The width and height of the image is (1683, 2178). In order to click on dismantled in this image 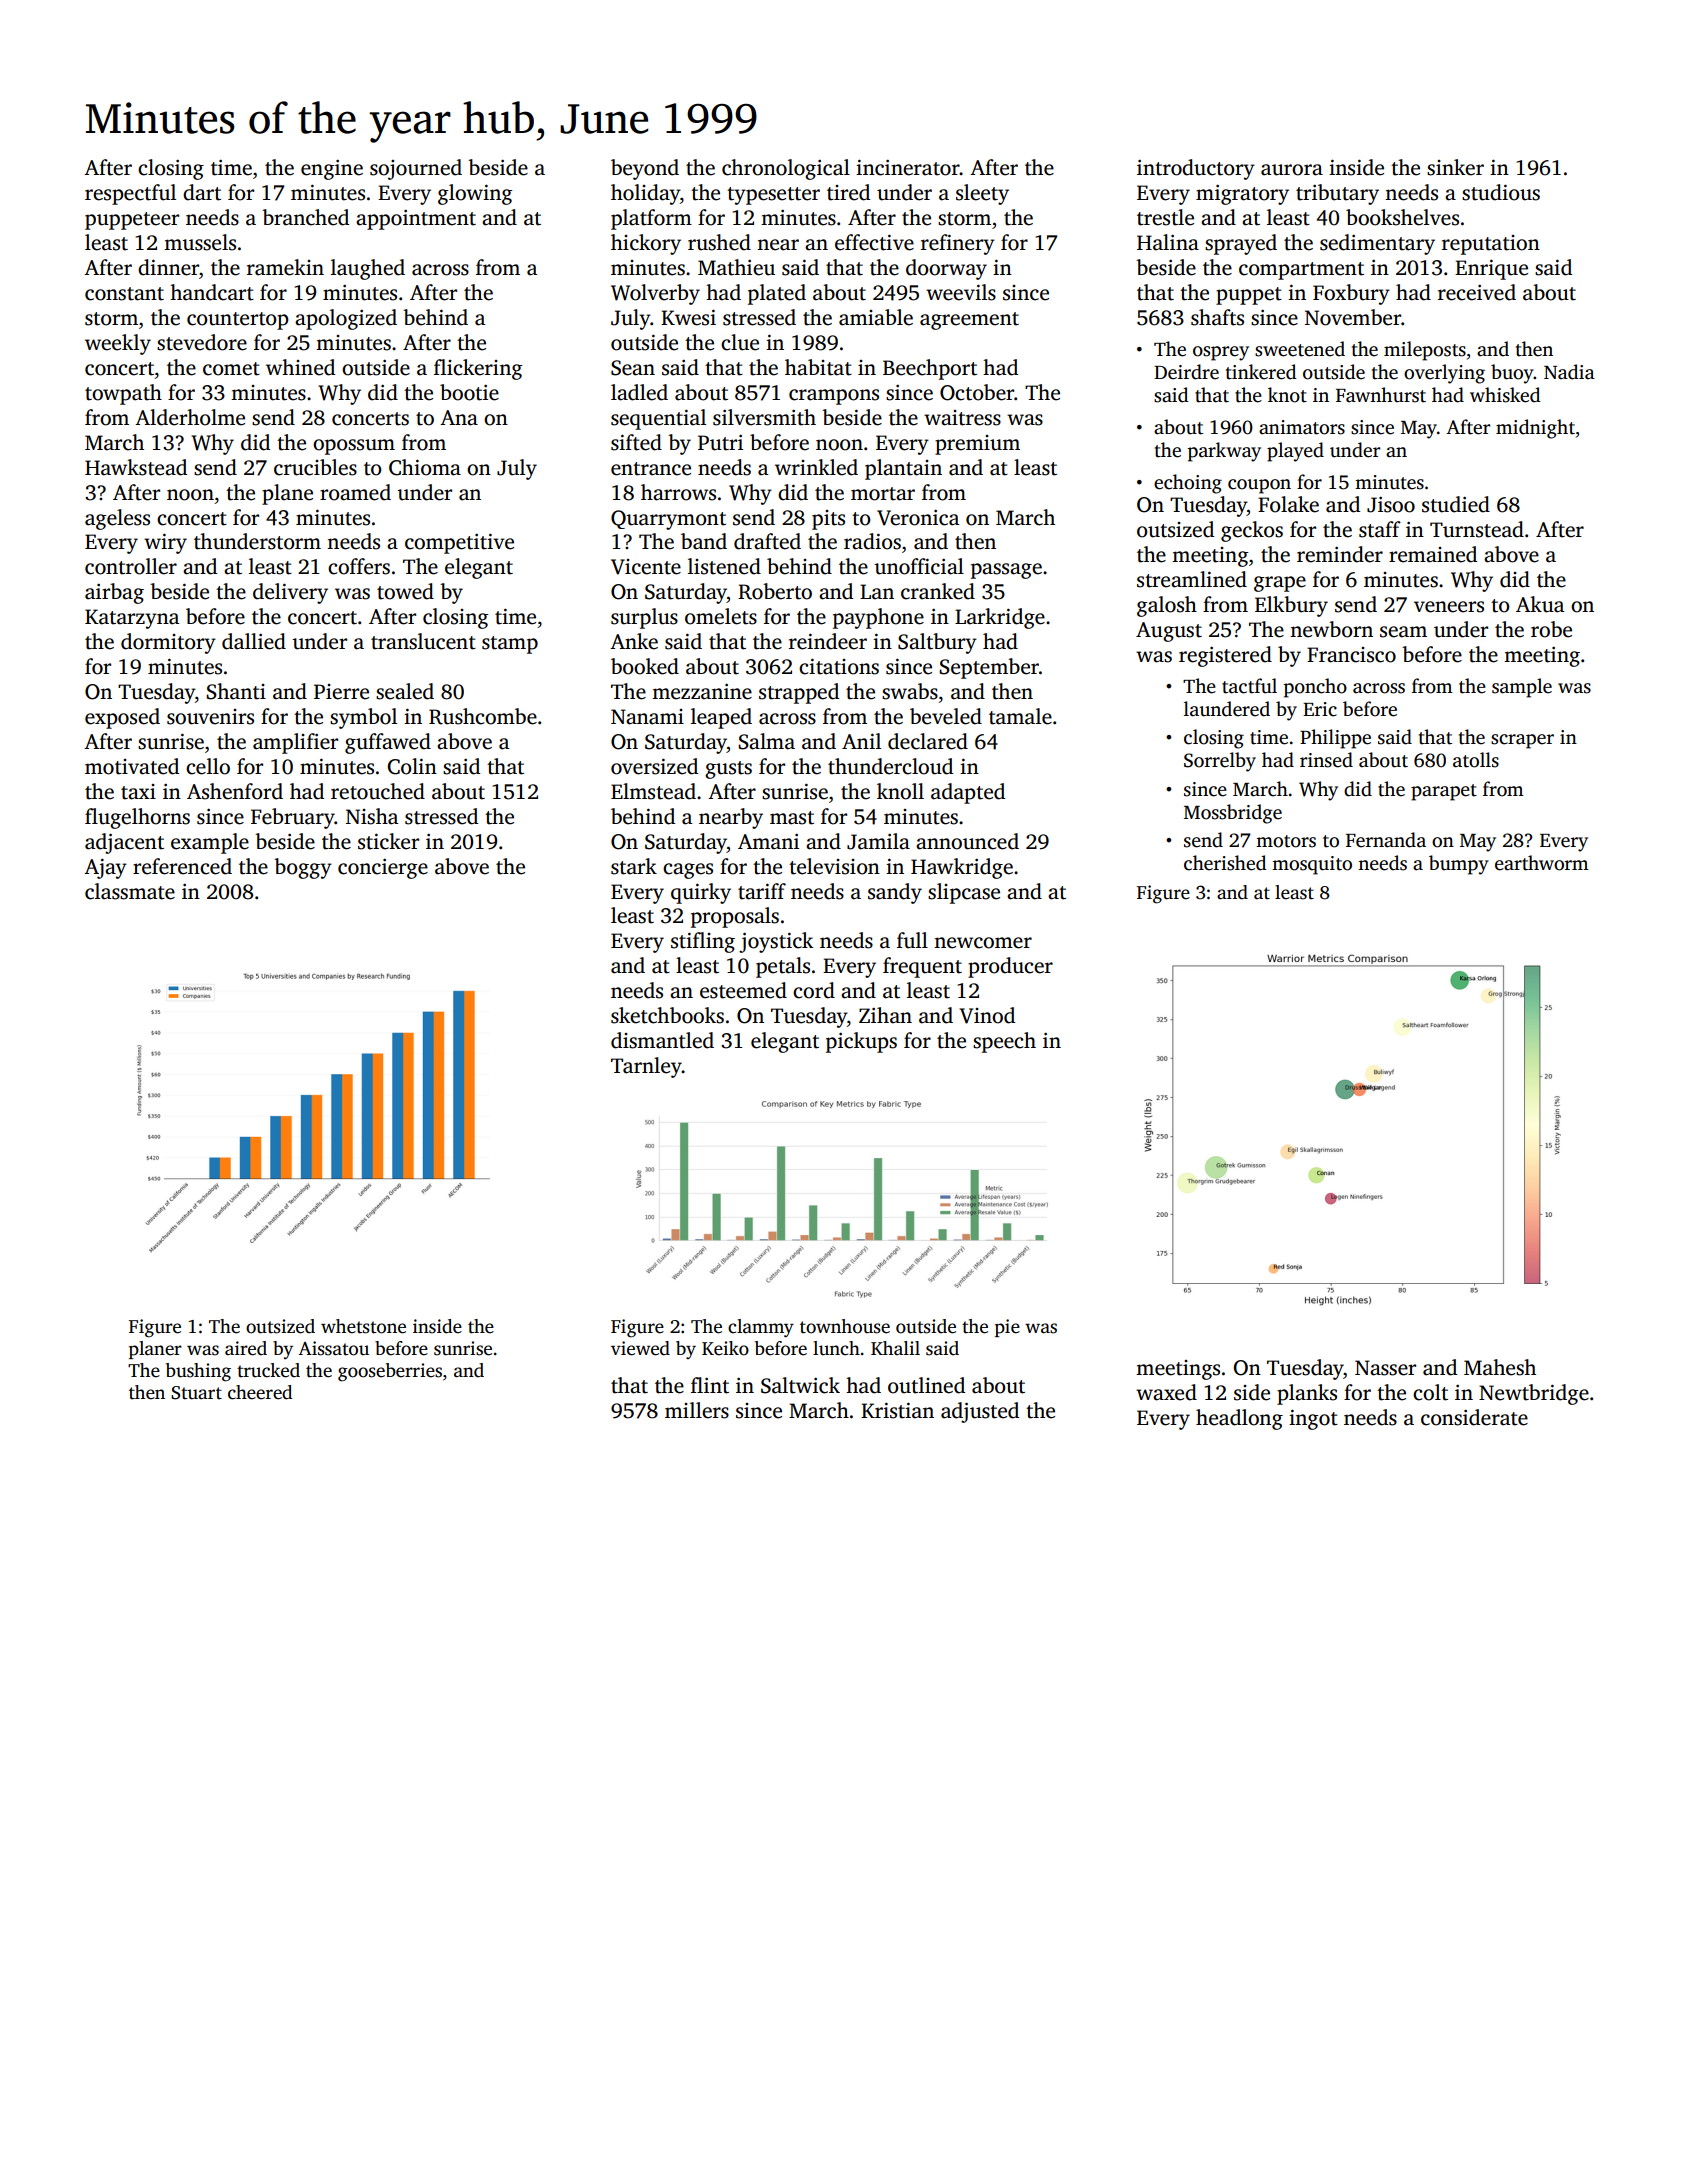, I will do `click(662, 1040)`.
